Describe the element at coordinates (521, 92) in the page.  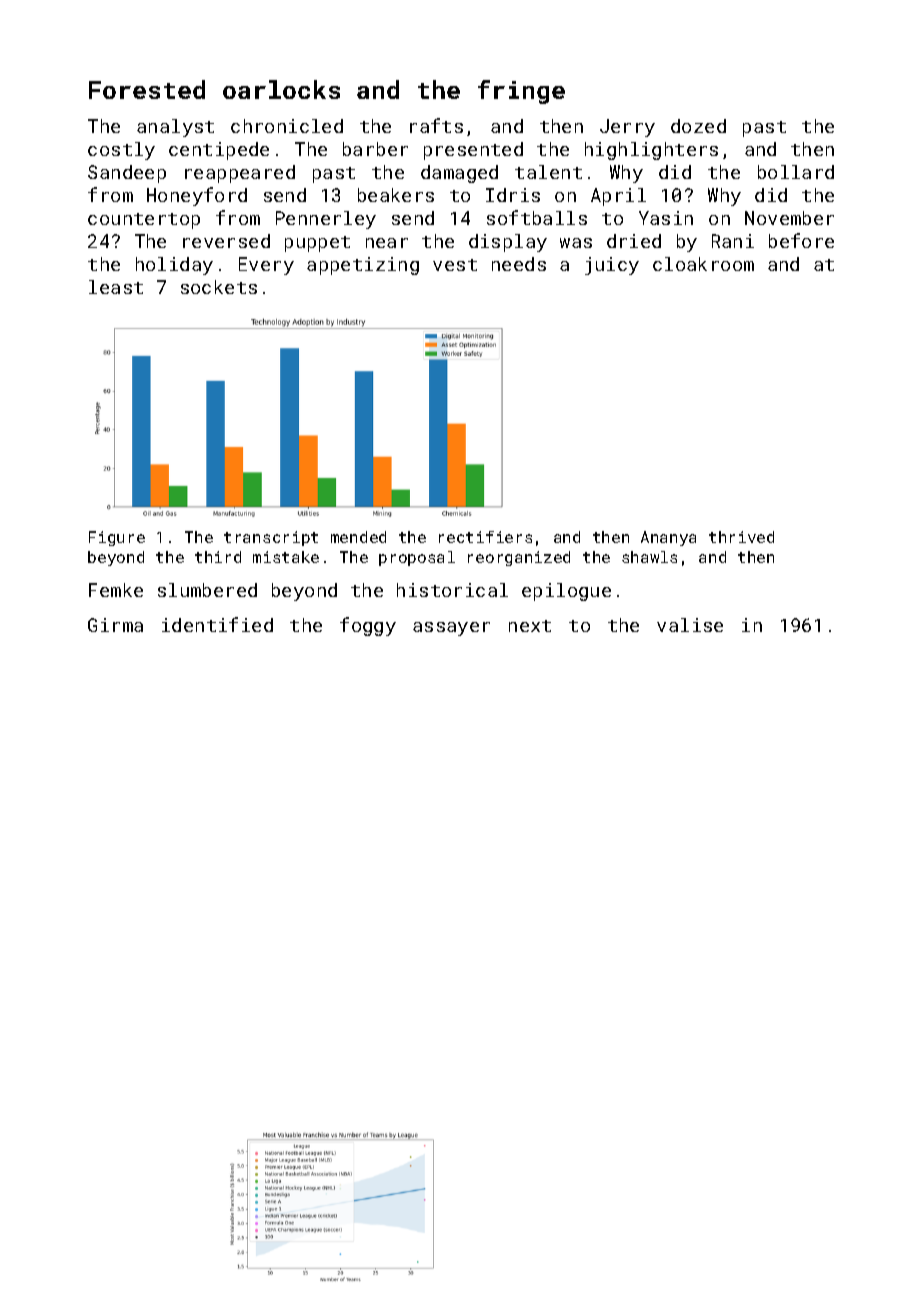
I see `fringe` at that location.
